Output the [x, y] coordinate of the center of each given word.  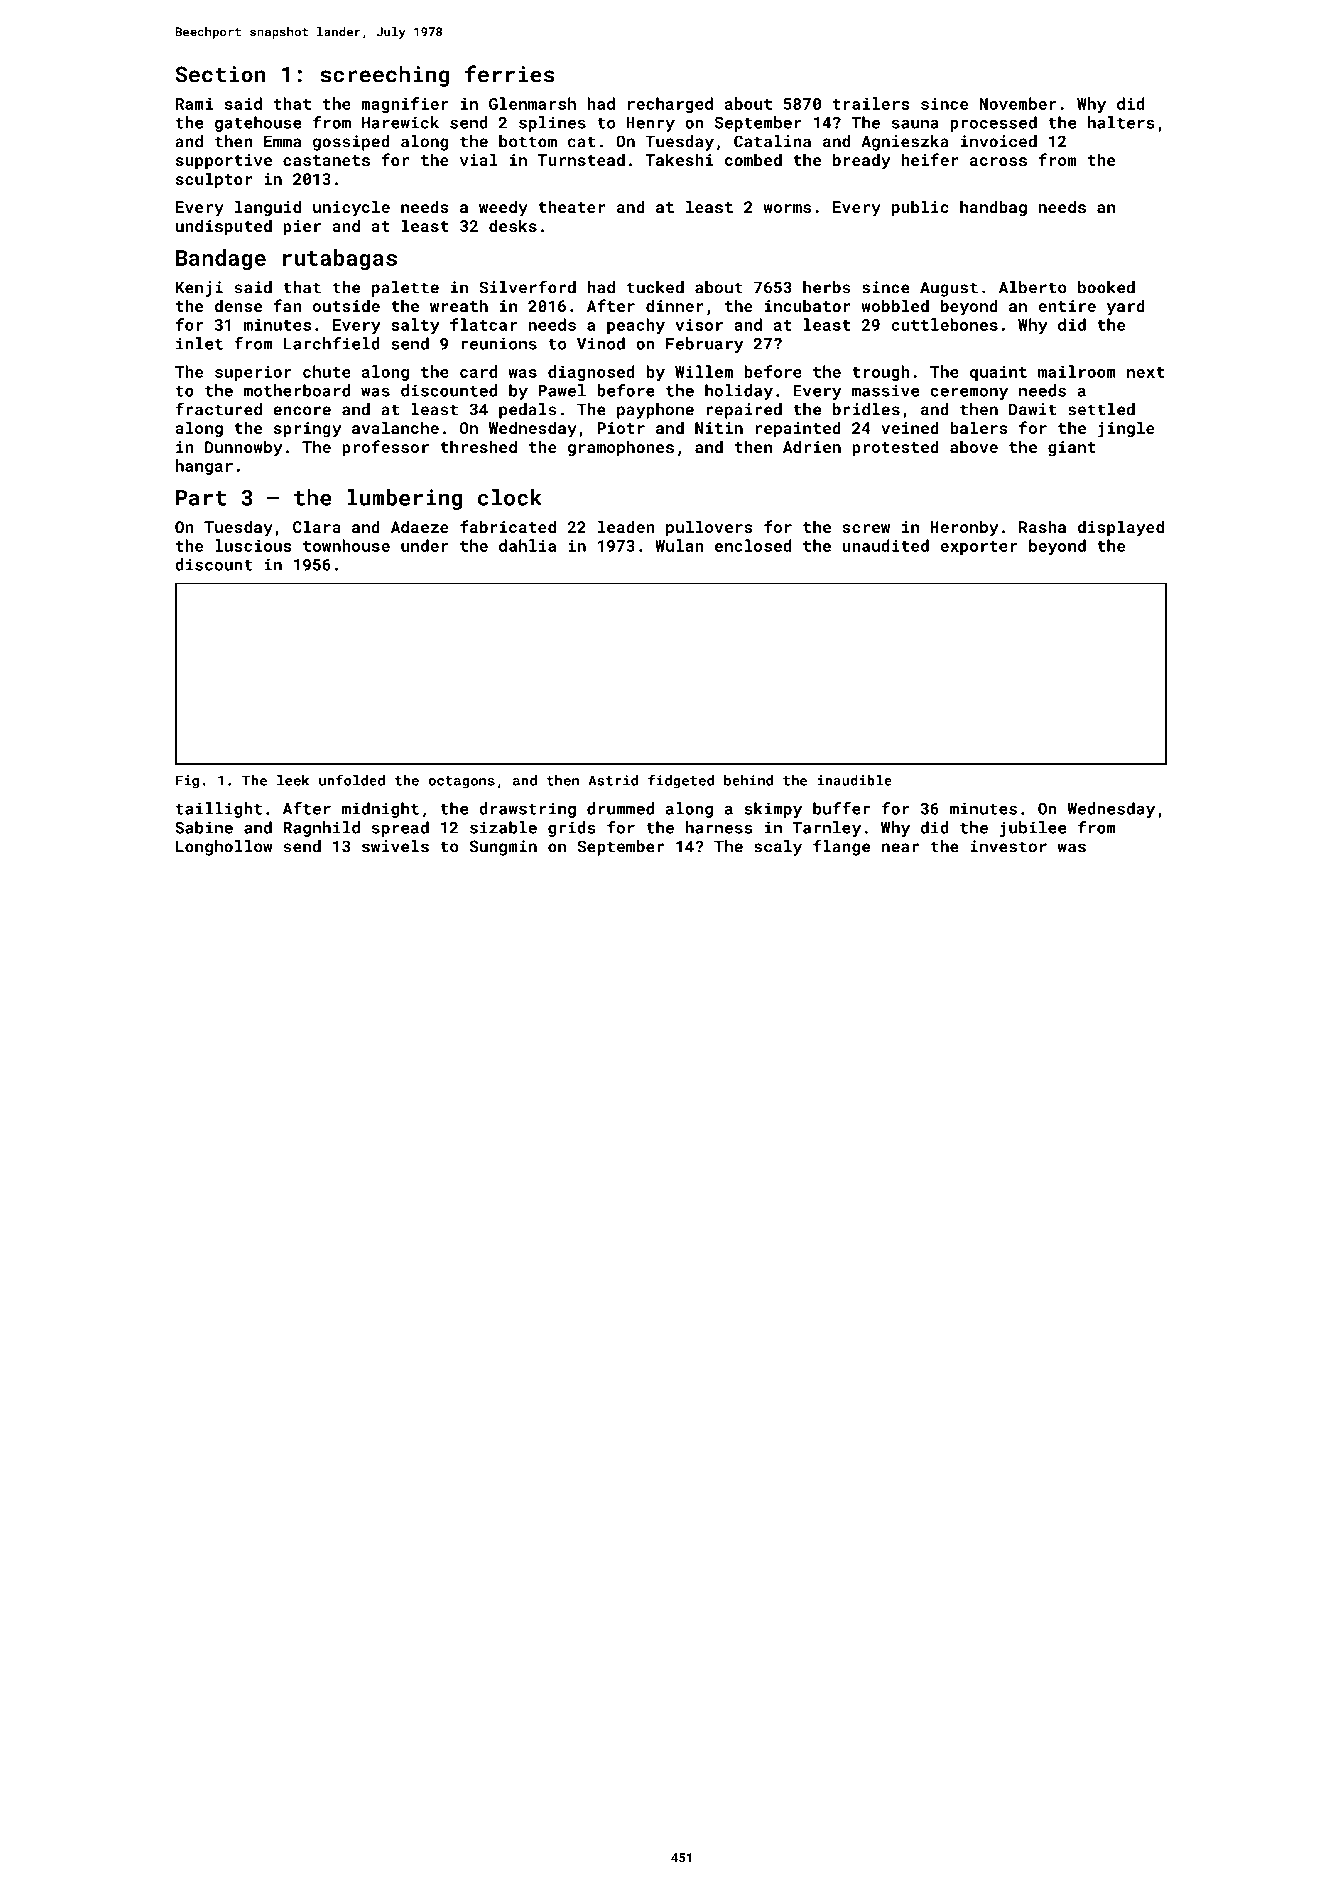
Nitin [719, 428]
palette [405, 289]
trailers [871, 103]
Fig [187, 782]
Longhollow [224, 848]
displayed [1121, 528]
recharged [670, 105]
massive [885, 390]
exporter [978, 548]
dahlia [527, 545]
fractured [219, 409]
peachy [636, 326]
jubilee [1033, 829]
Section [221, 74]
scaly [778, 848]
